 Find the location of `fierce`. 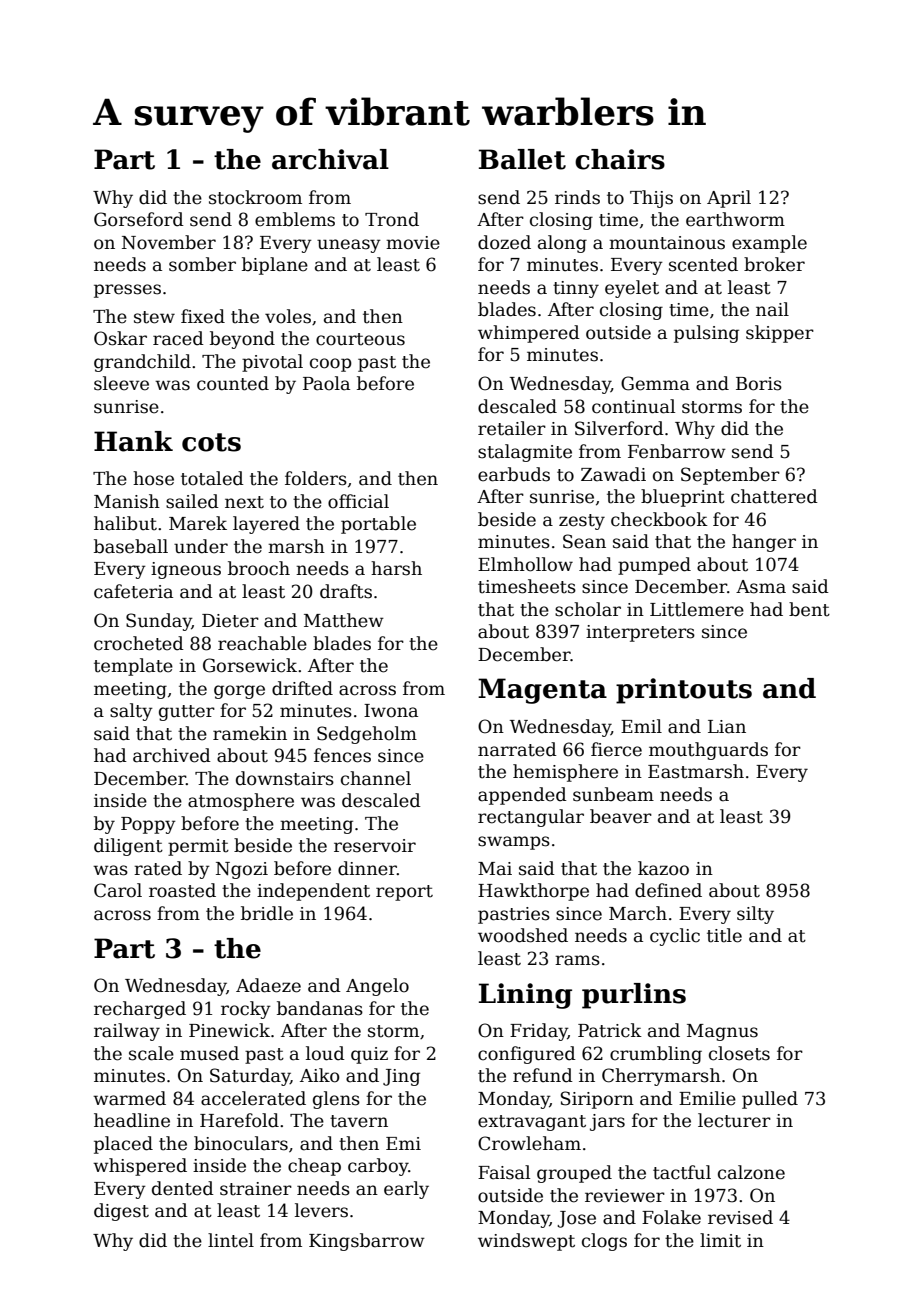

fierce is located at coordinates (616, 749).
